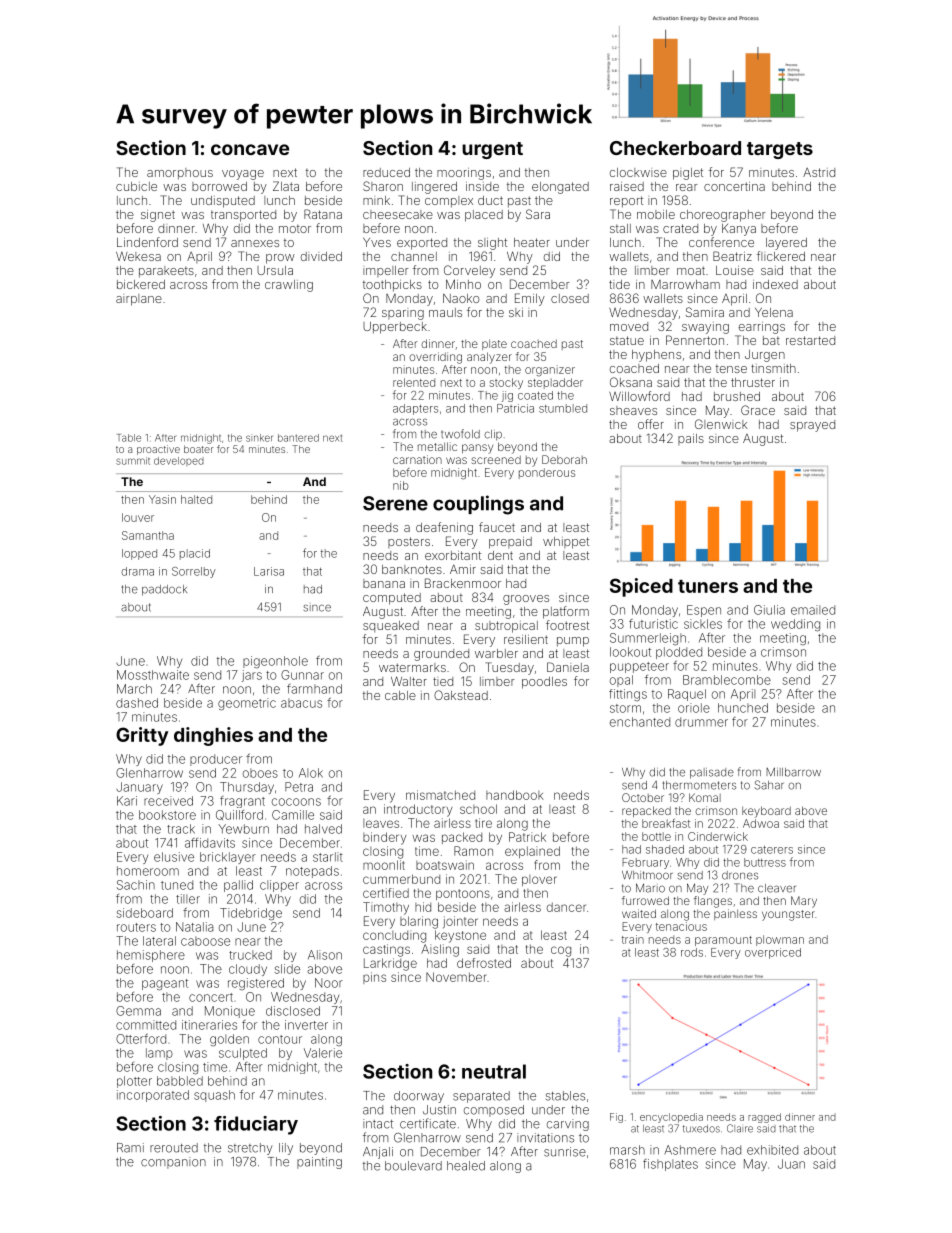  Describe the element at coordinates (656, 836) in the document. I see `bottle` at that location.
